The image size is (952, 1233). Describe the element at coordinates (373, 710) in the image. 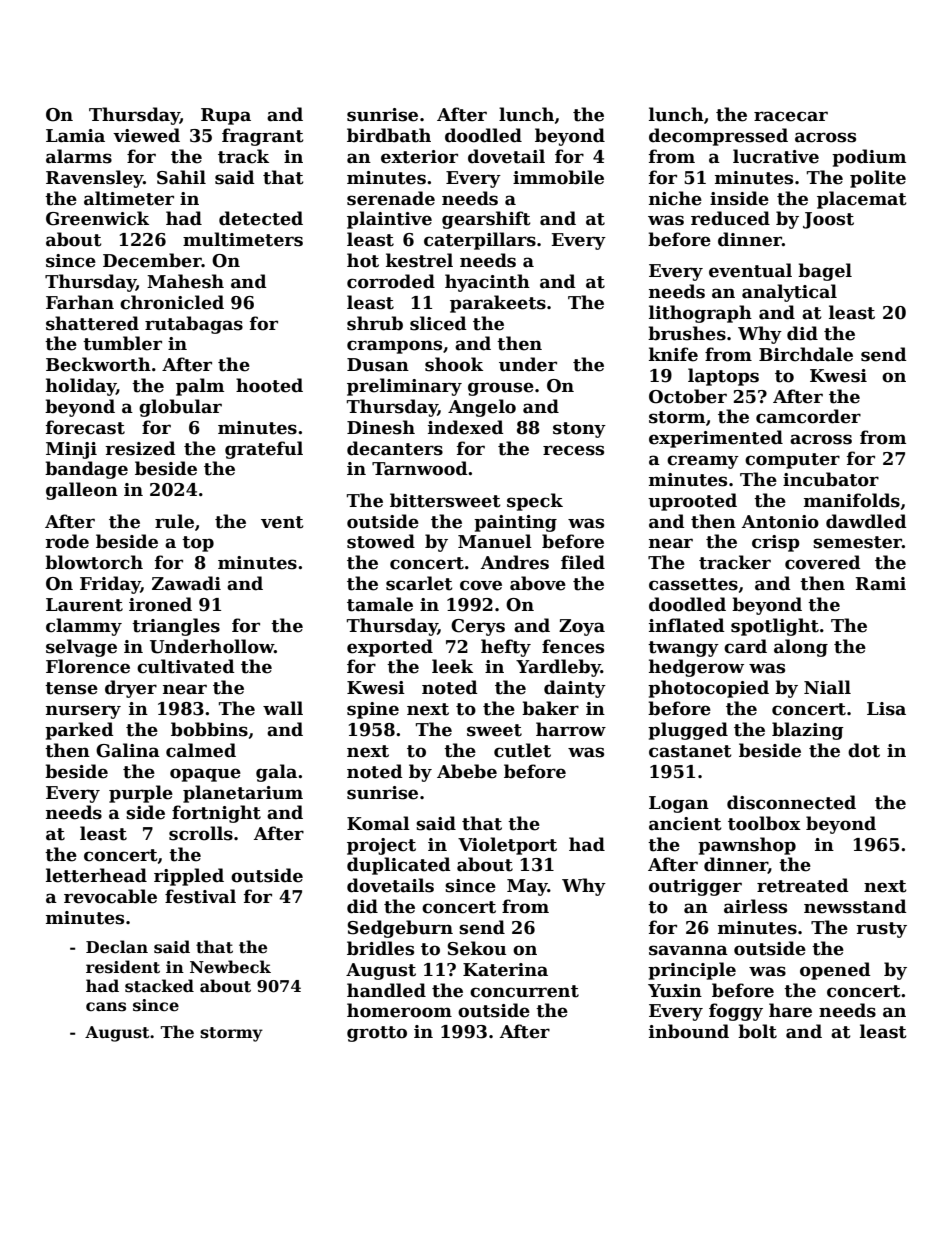

I see `spine` at that location.
